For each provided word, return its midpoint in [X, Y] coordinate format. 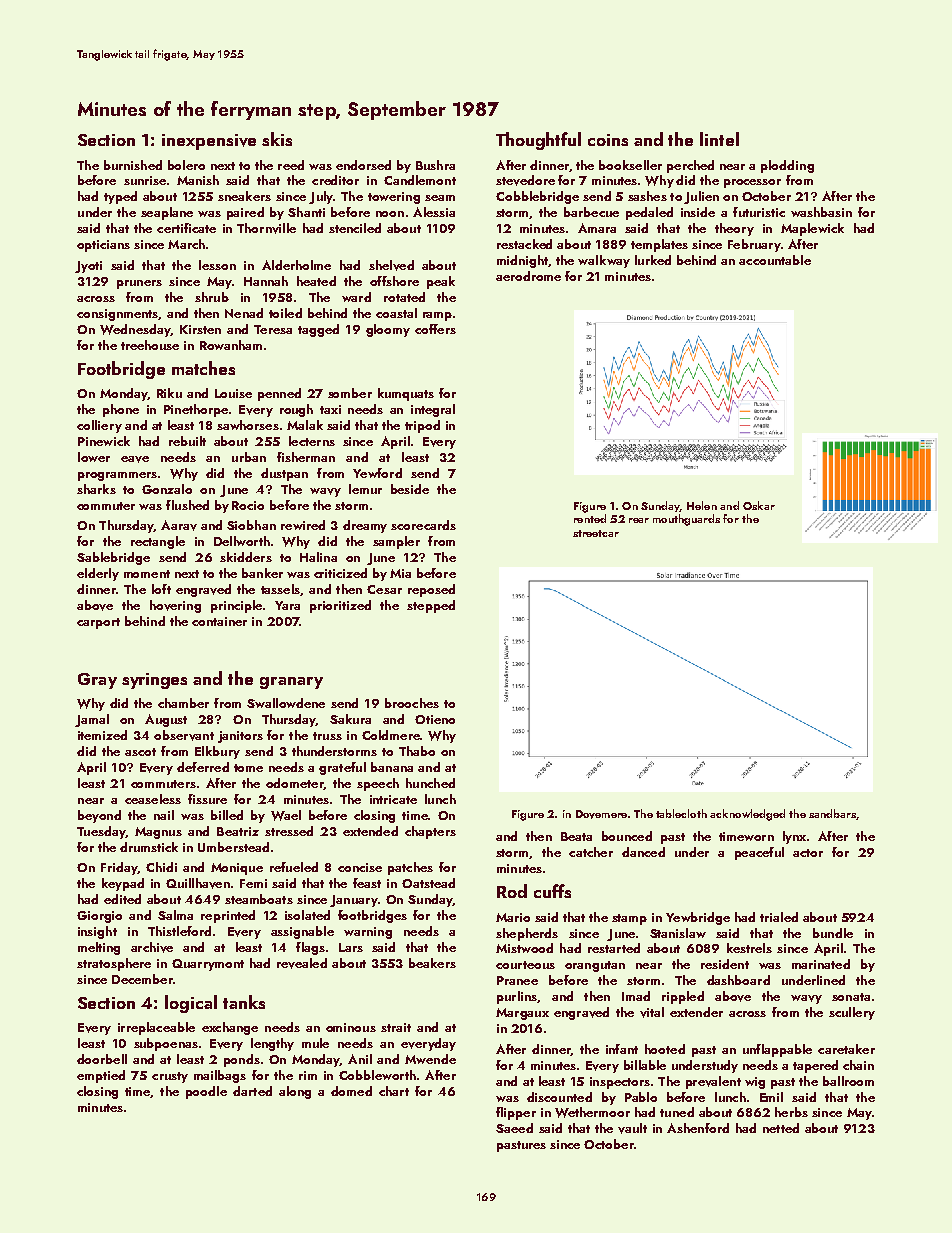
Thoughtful [538, 141]
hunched [430, 783]
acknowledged [747, 815]
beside [410, 489]
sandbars [833, 814]
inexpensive [209, 142]
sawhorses [248, 425]
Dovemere [601, 814]
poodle [206, 1092]
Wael [286, 815]
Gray [97, 681]
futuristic [759, 212]
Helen [702, 505]
